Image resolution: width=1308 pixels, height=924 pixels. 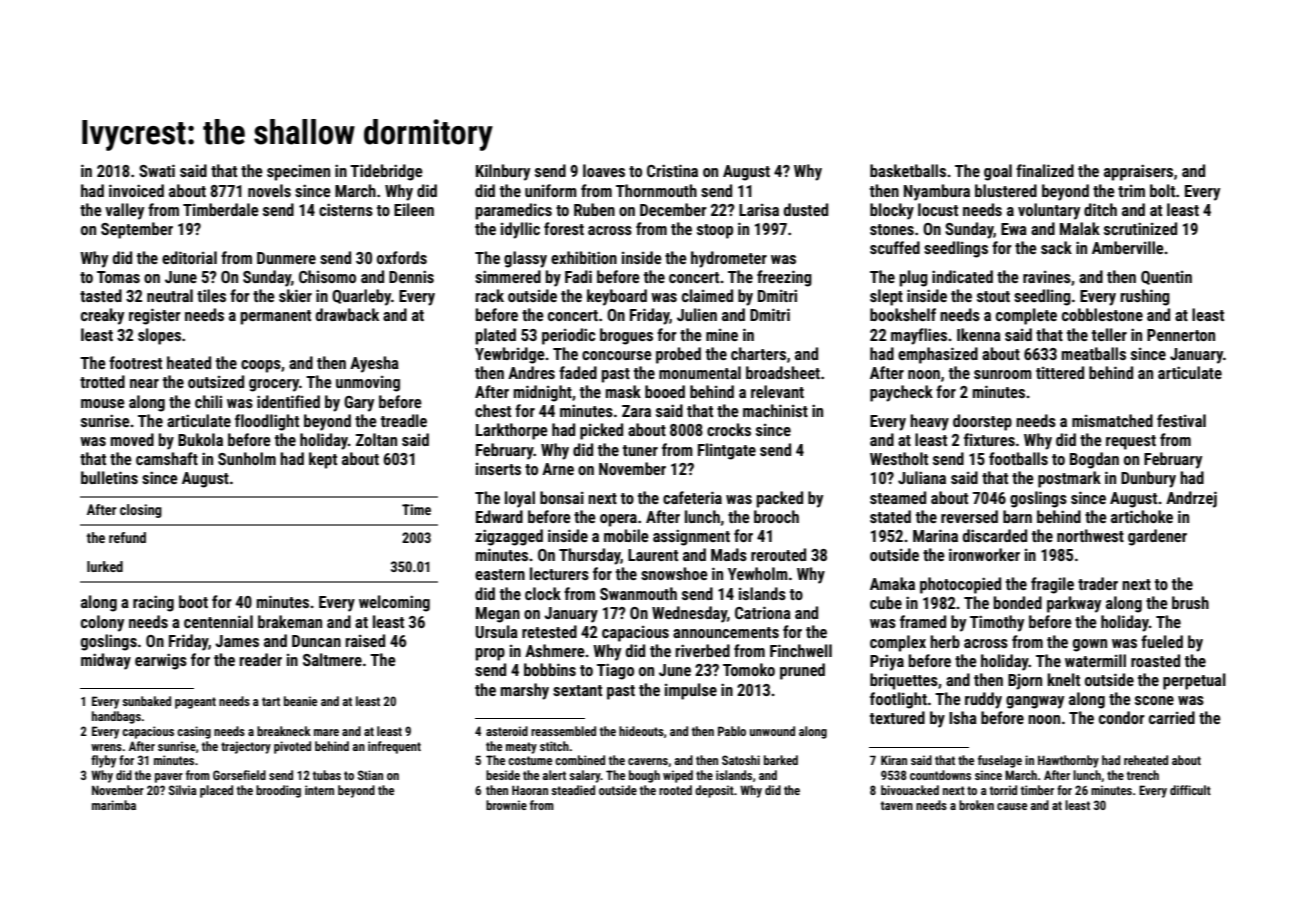 I want to click on zigzagged, so click(x=509, y=537).
